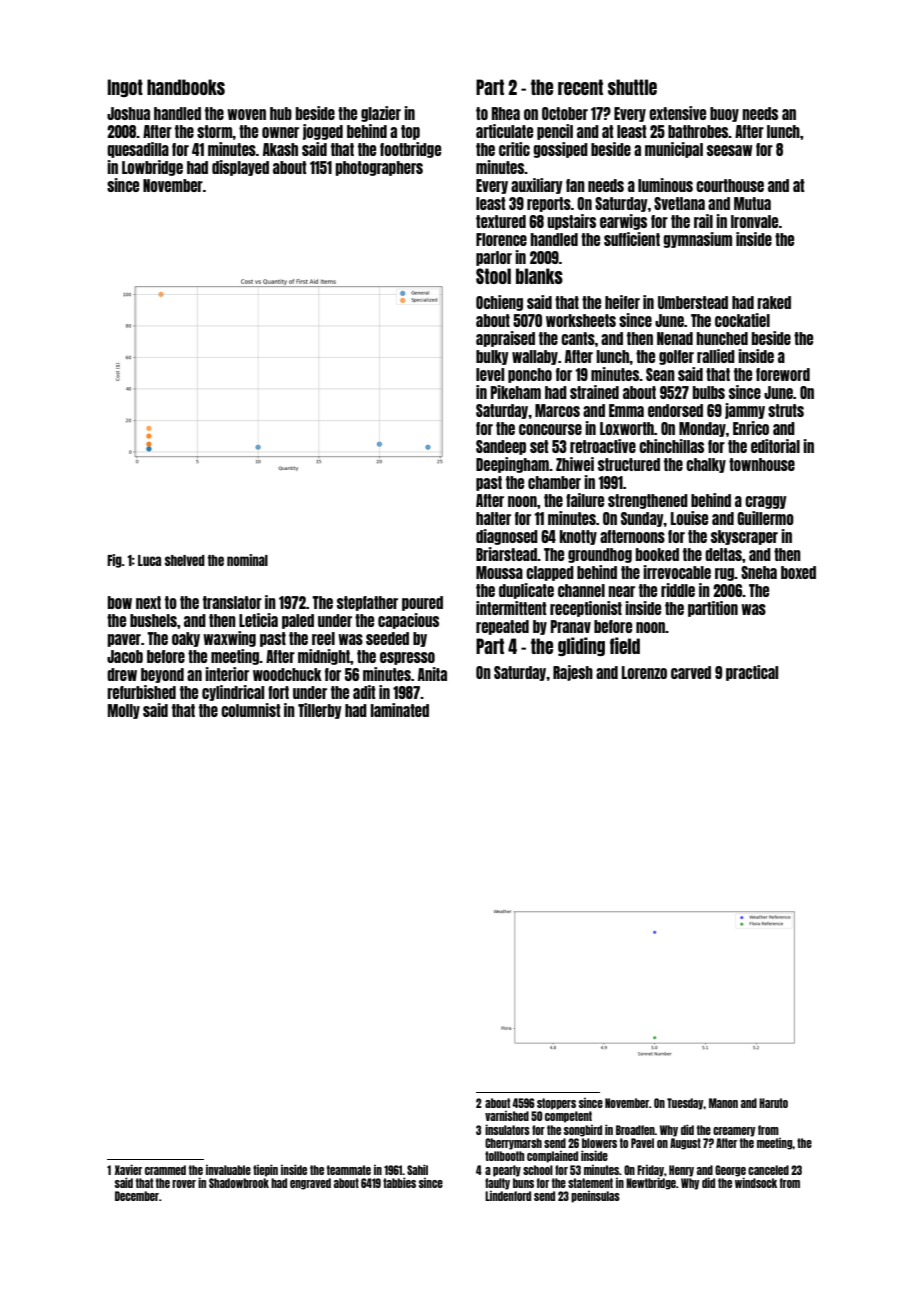 This screenshot has width=924, height=1308. I want to click on quesadilla, so click(138, 150).
